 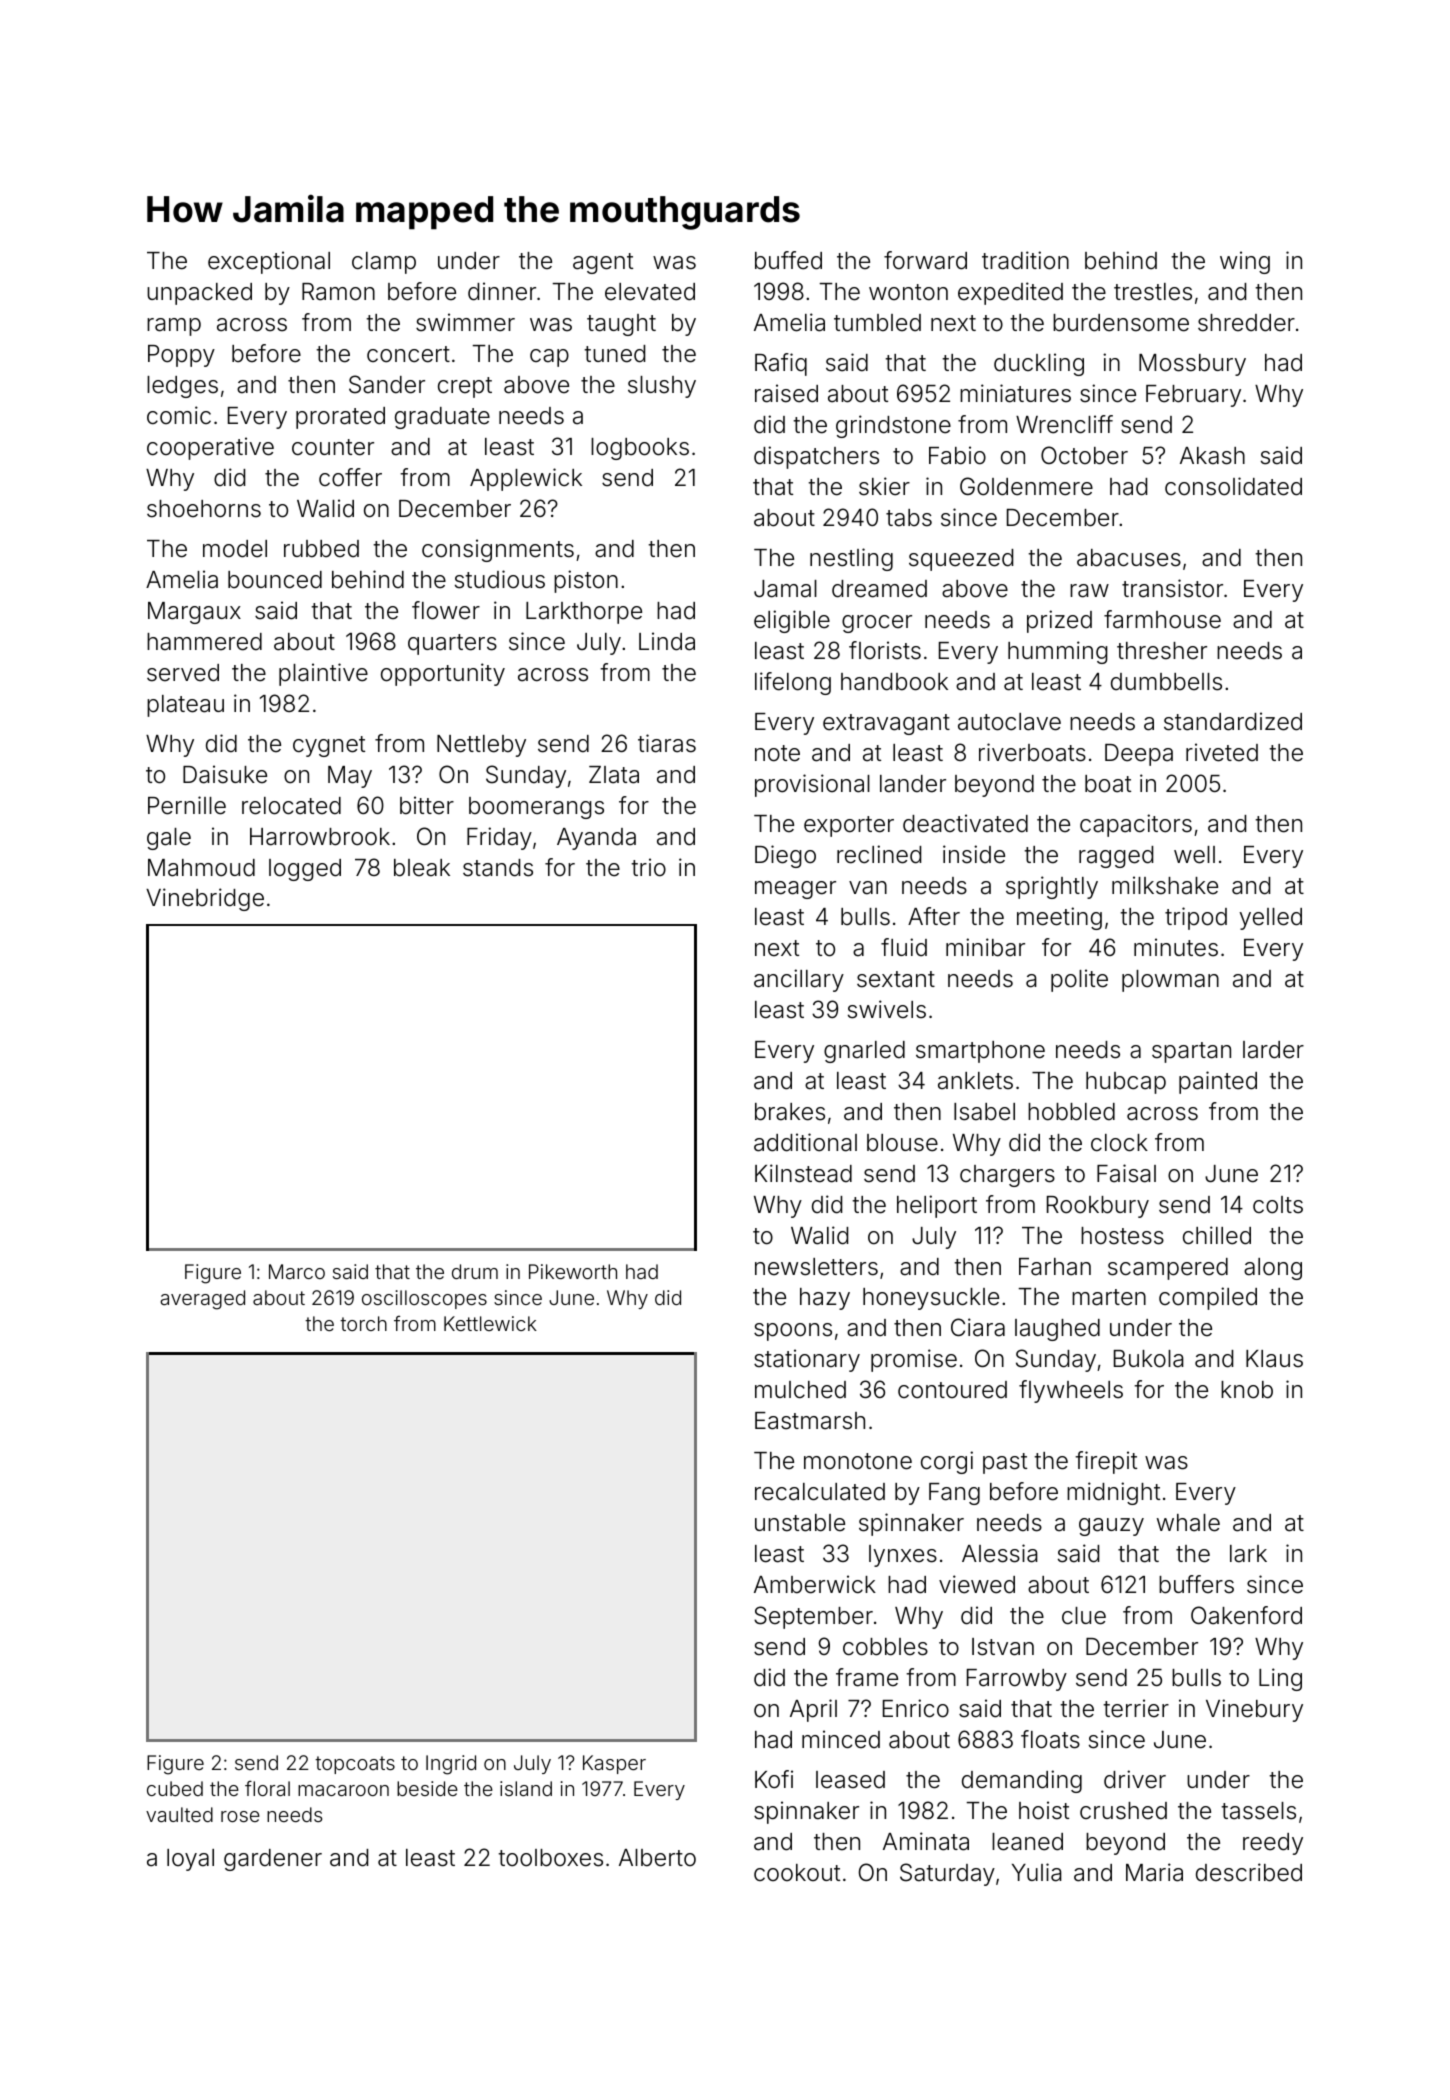 I want to click on topcoats, so click(x=355, y=1765).
